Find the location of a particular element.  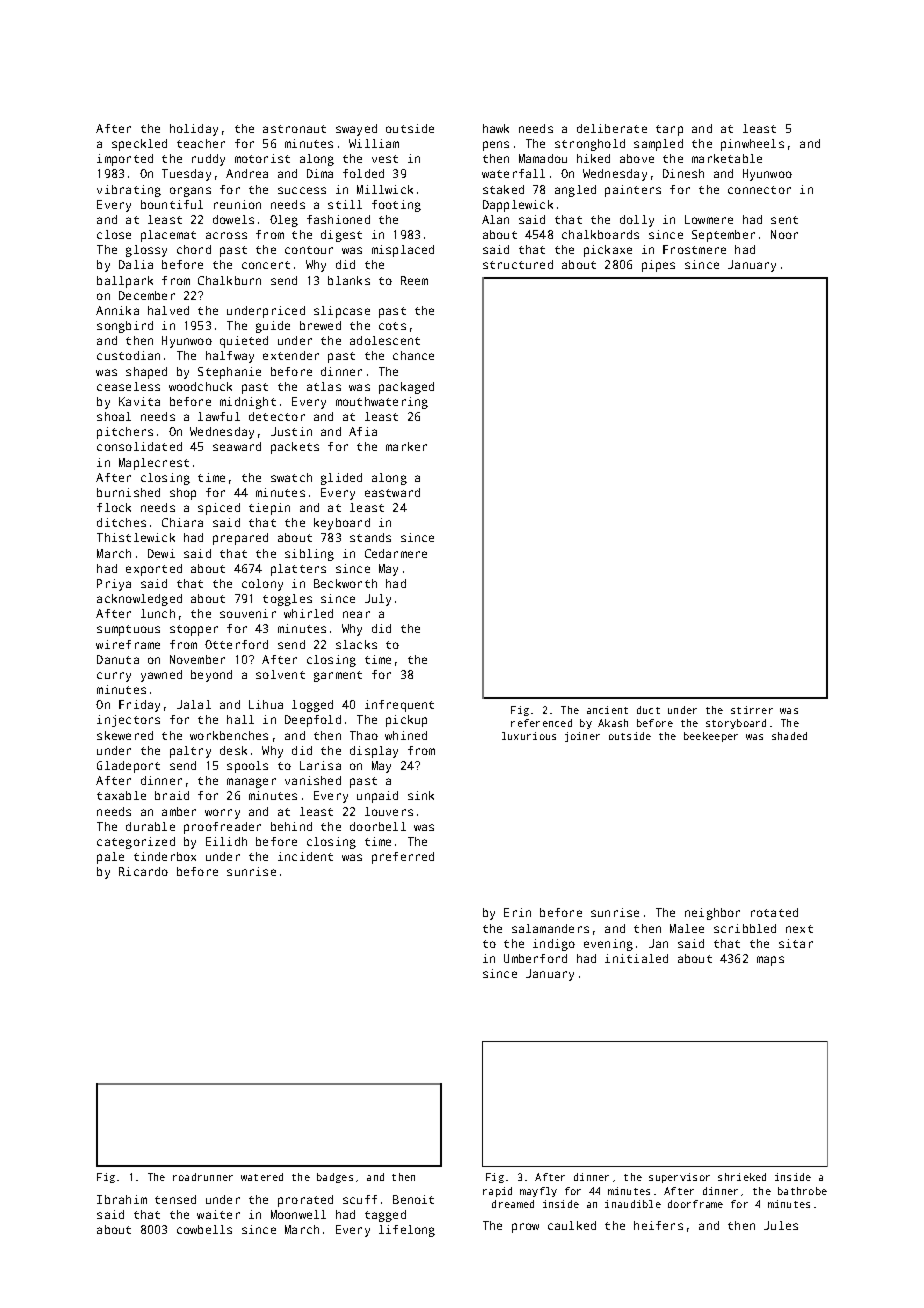

songbird is located at coordinates (125, 327).
